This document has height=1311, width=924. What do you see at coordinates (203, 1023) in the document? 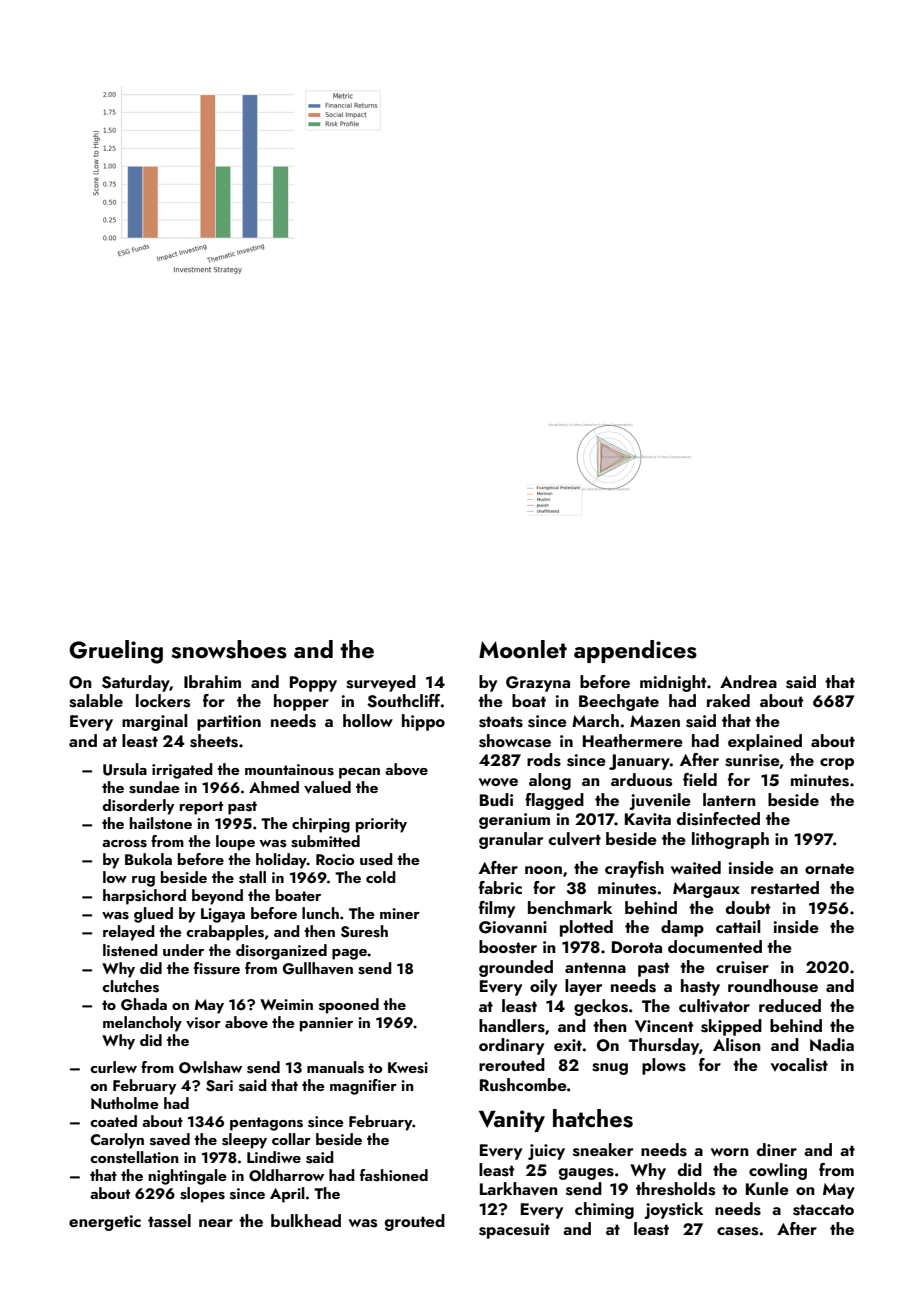
I see `visor` at bounding box center [203, 1023].
